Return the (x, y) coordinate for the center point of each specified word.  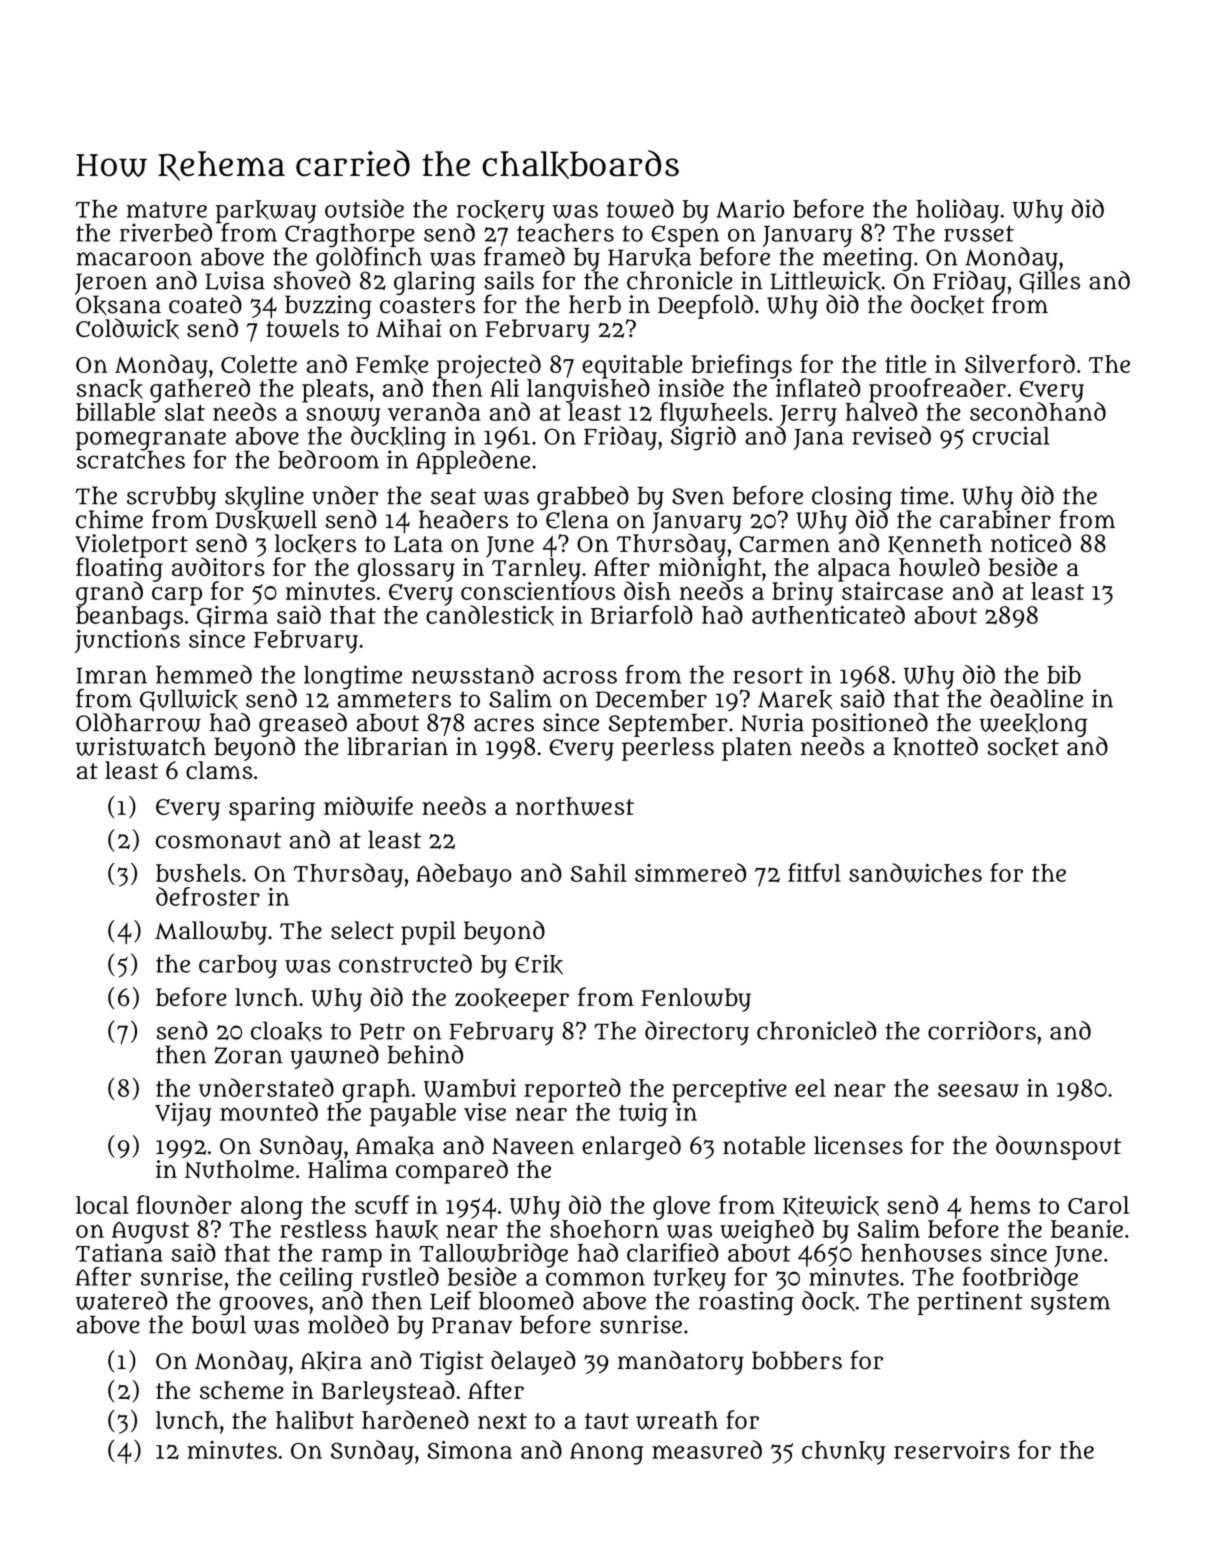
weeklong (1033, 725)
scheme (242, 1390)
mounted (269, 1111)
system (1070, 1304)
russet (979, 233)
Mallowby (211, 933)
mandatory (681, 1363)
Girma (231, 616)
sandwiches (915, 873)
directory (697, 1033)
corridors (982, 1030)
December (651, 699)
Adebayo (464, 875)
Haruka (649, 258)
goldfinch (369, 259)
